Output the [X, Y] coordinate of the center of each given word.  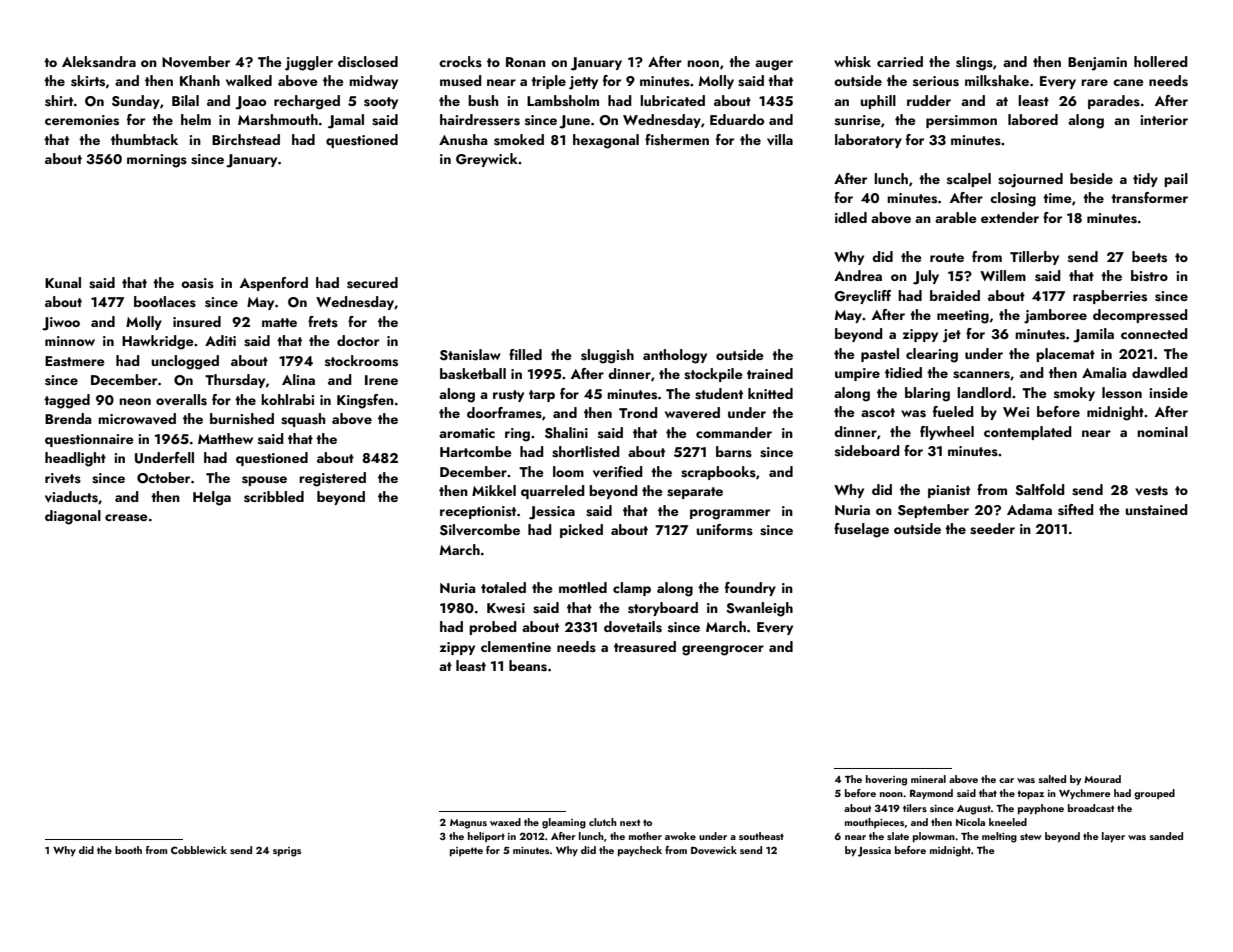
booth [128, 850]
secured [372, 283]
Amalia [1104, 372]
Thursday [235, 381]
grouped [1154, 794]
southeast [761, 836]
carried [900, 61]
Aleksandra [99, 62]
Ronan [526, 62]
